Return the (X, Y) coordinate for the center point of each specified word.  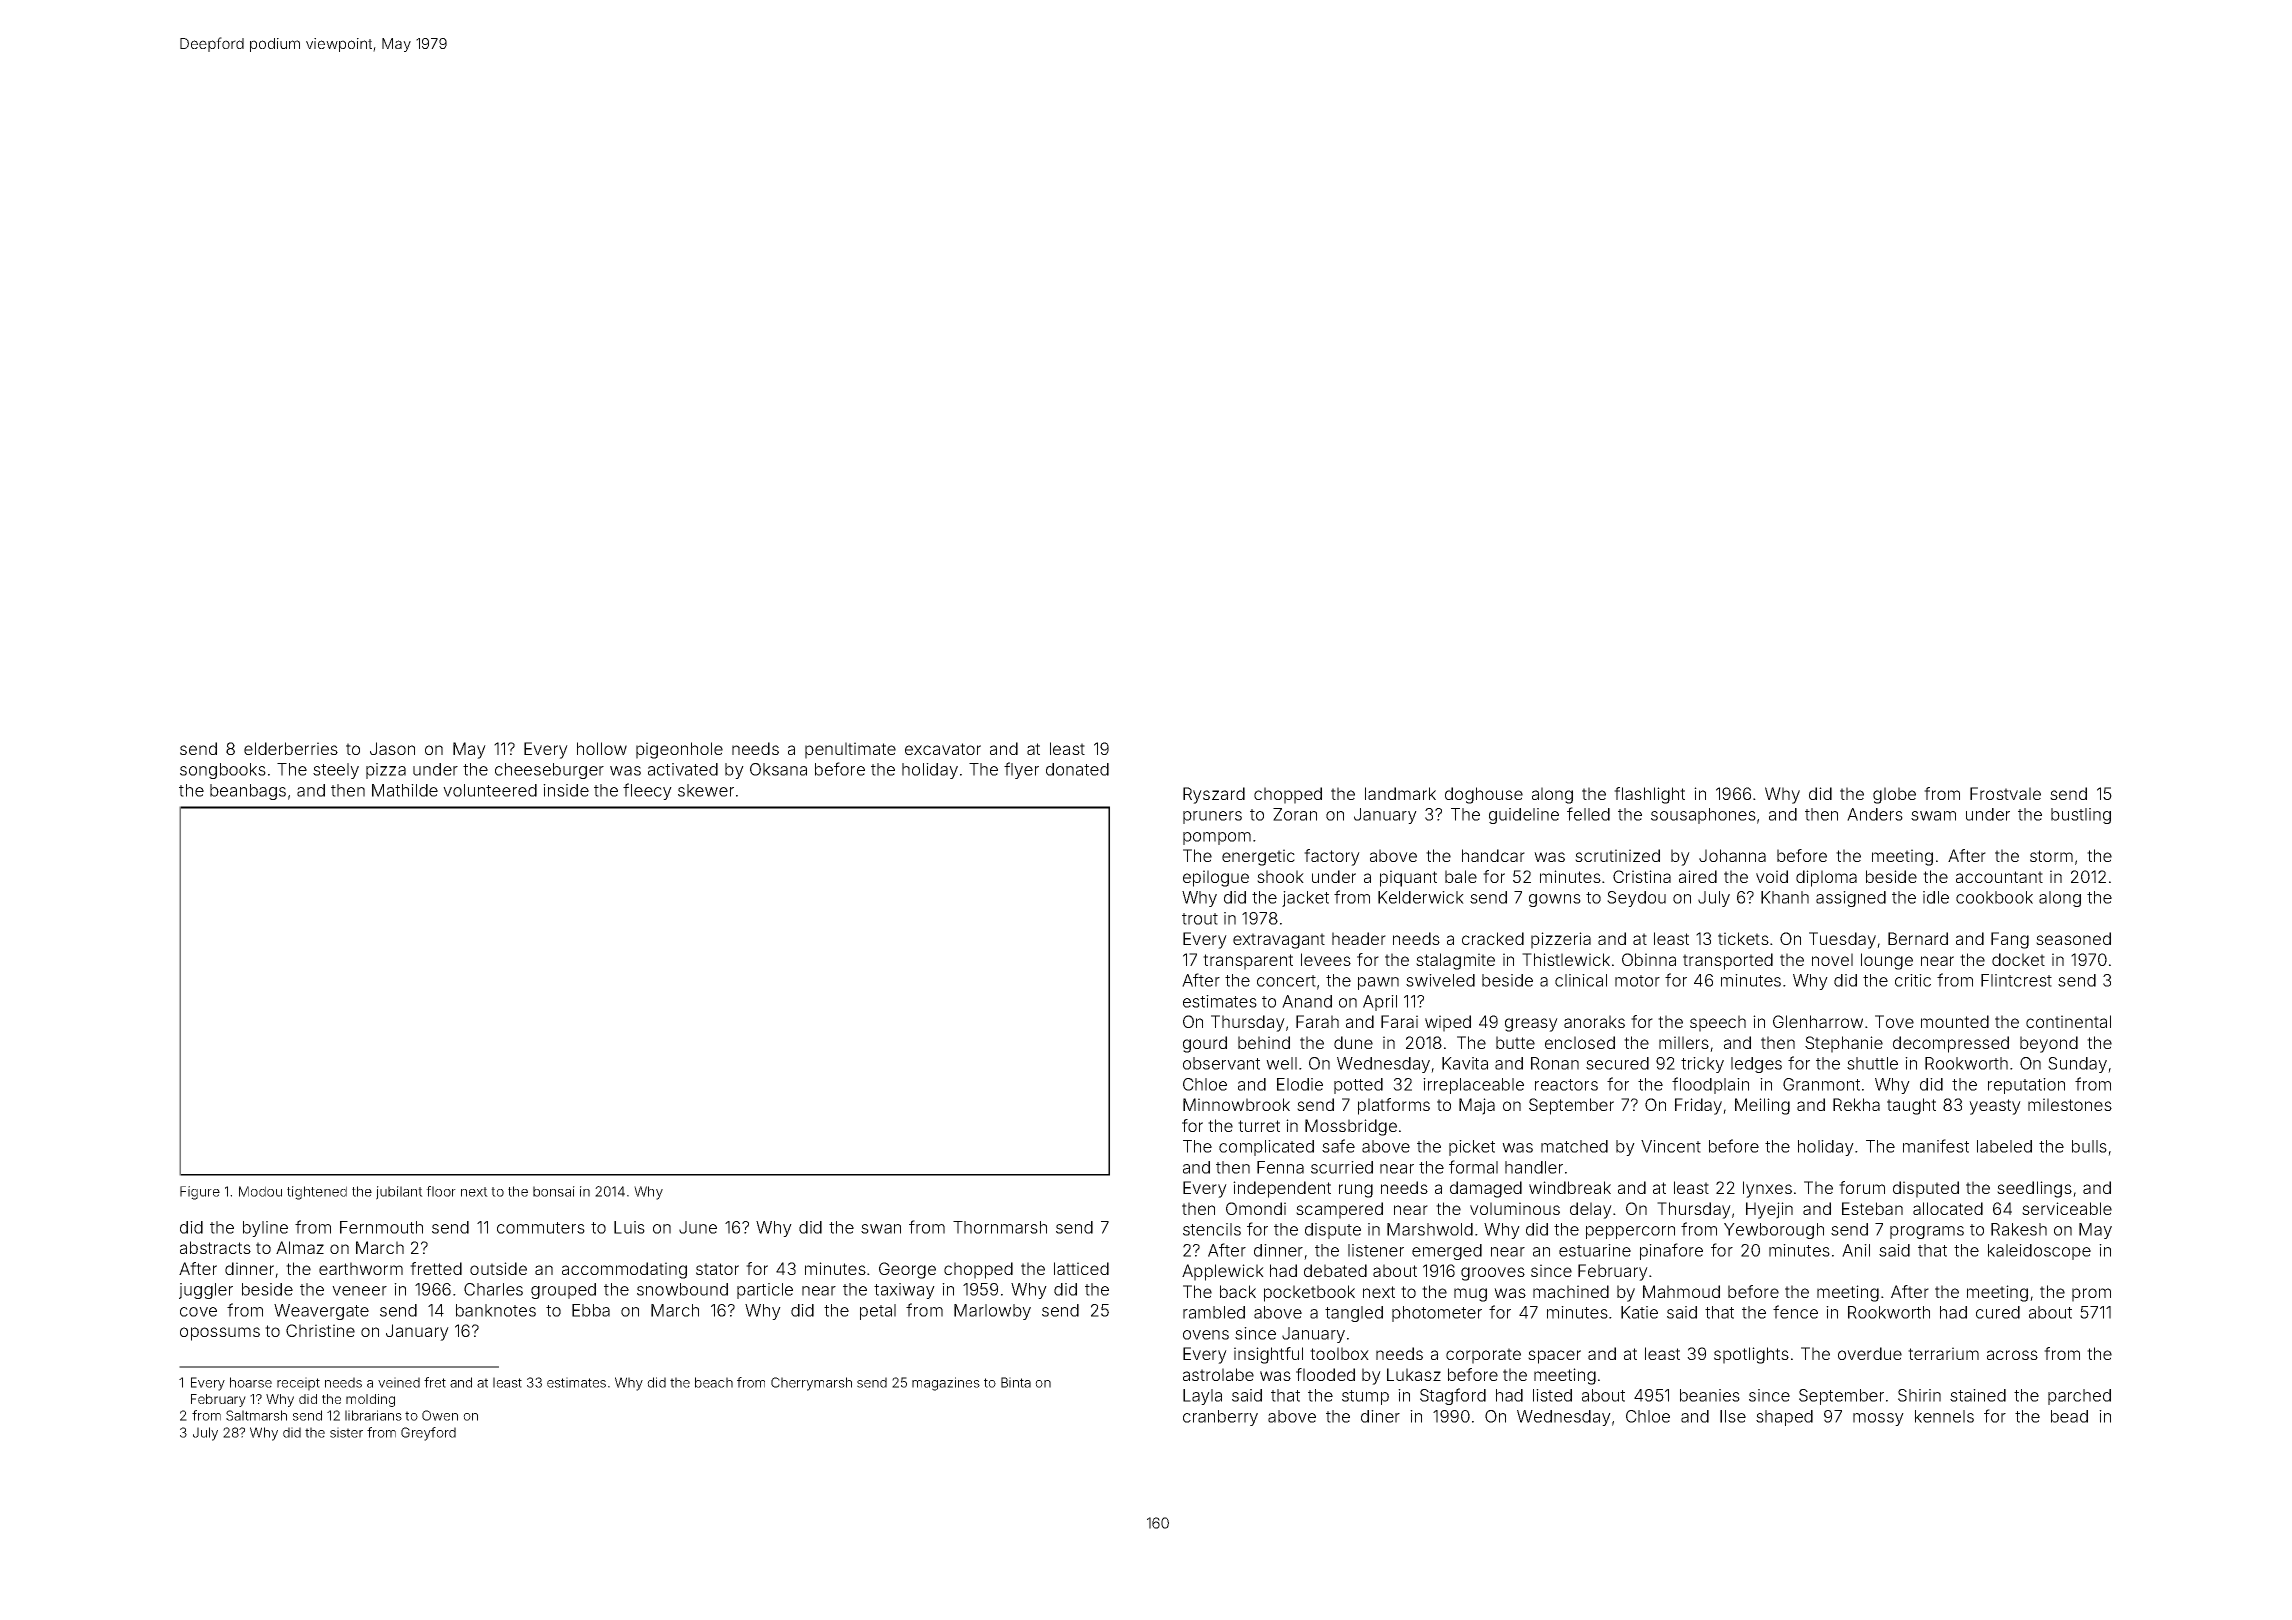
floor (441, 1191)
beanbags (248, 792)
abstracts (215, 1247)
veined (399, 1382)
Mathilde (405, 790)
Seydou (1636, 899)
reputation (2026, 1086)
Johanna (1732, 855)
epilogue (1216, 878)
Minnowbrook (1236, 1104)
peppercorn (1630, 1232)
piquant (1408, 878)
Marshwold (1430, 1229)
